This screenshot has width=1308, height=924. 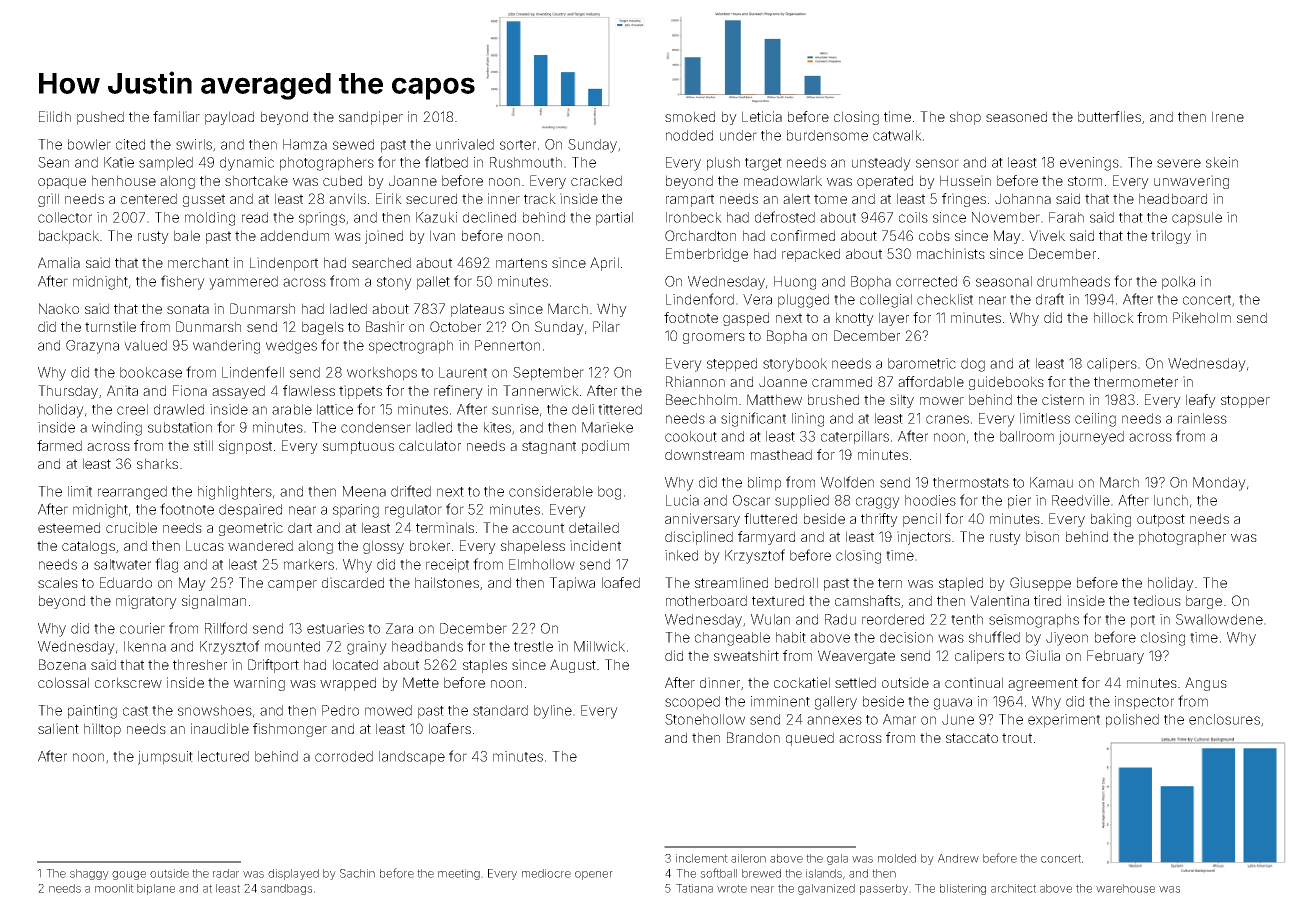 What do you see at coordinates (412, 758) in the screenshot?
I see `landscape` at bounding box center [412, 758].
